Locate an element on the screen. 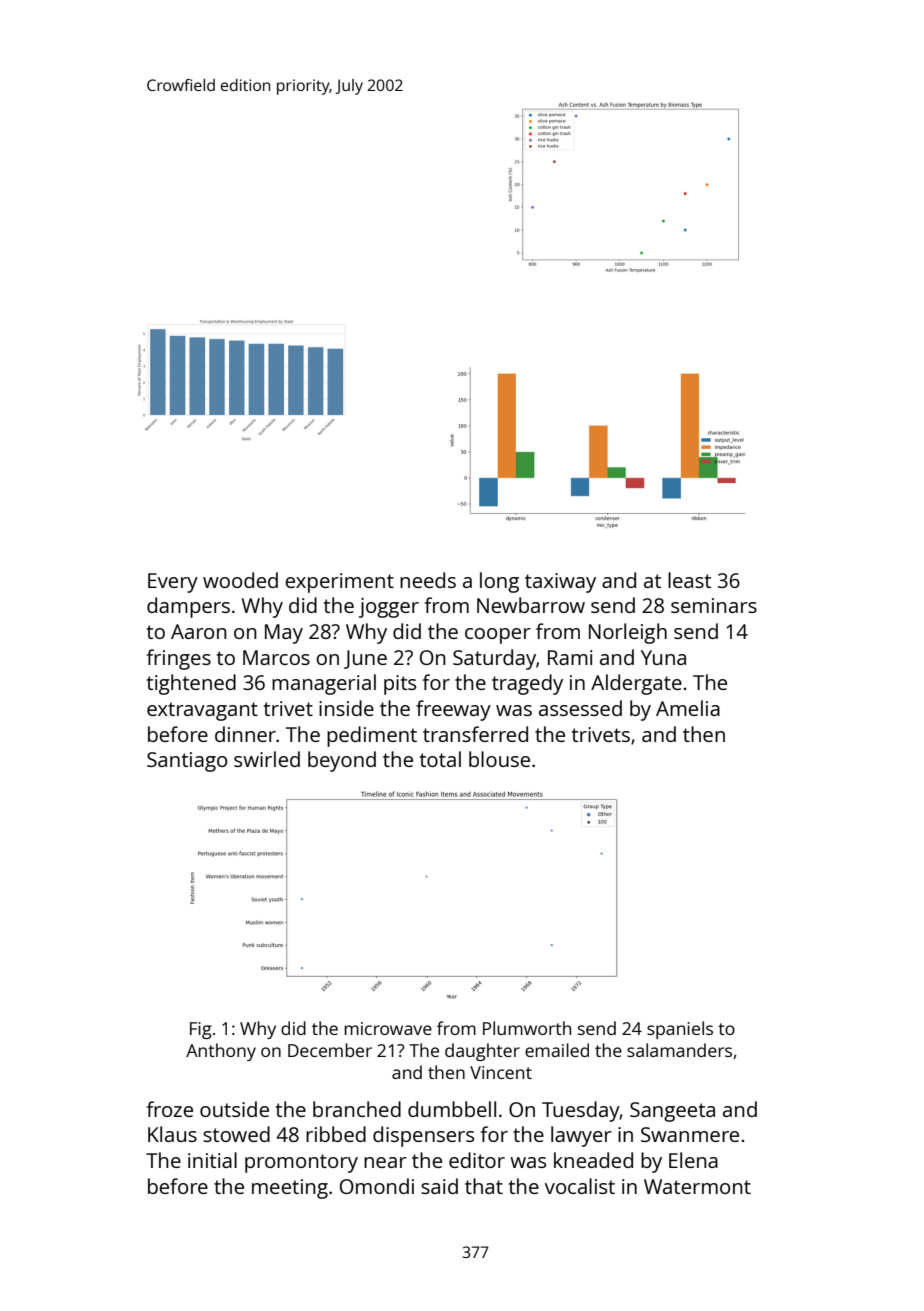 The image size is (924, 1311). wooded is located at coordinates (240, 580).
